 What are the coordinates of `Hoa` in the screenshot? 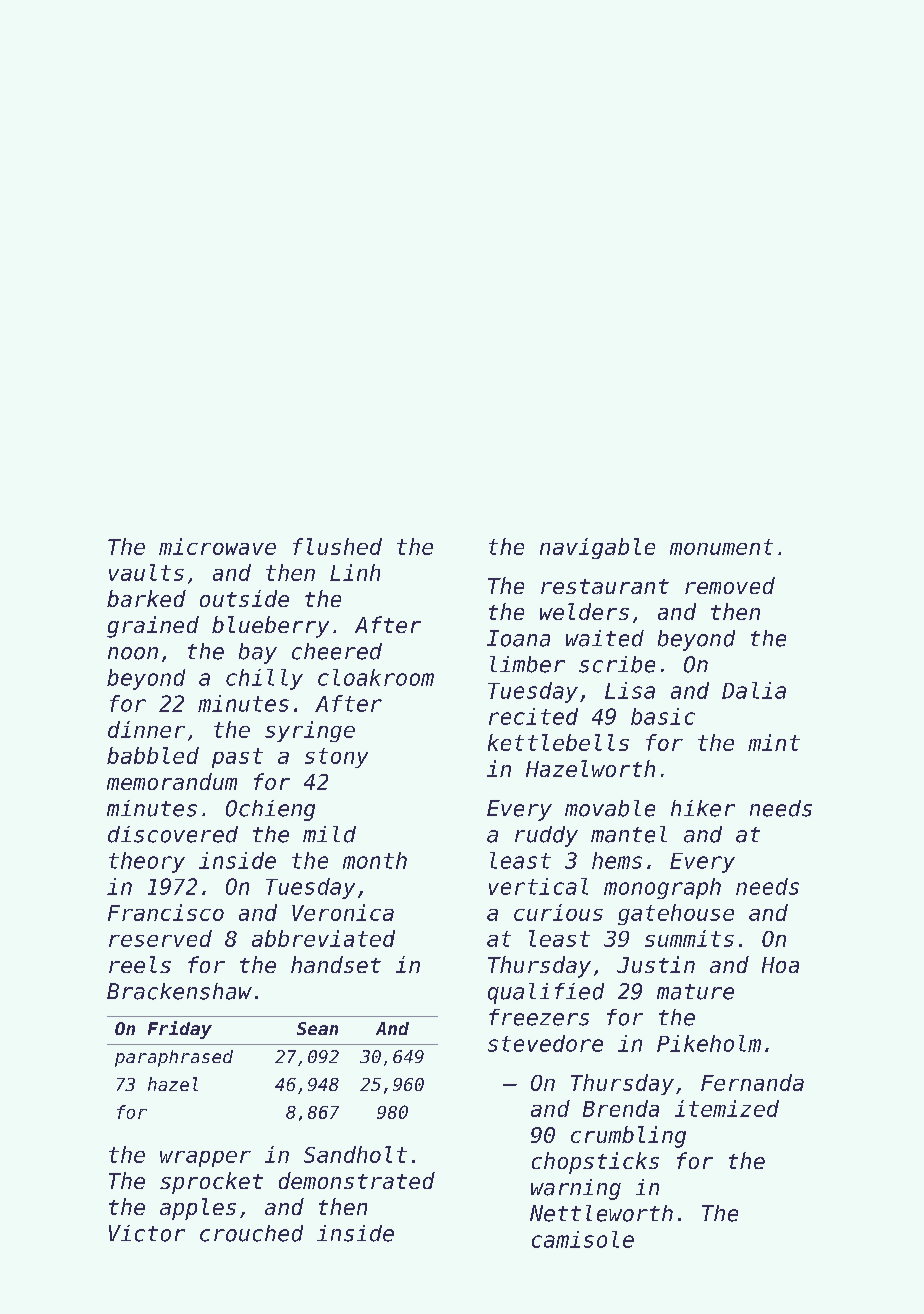 It's located at (780, 965).
